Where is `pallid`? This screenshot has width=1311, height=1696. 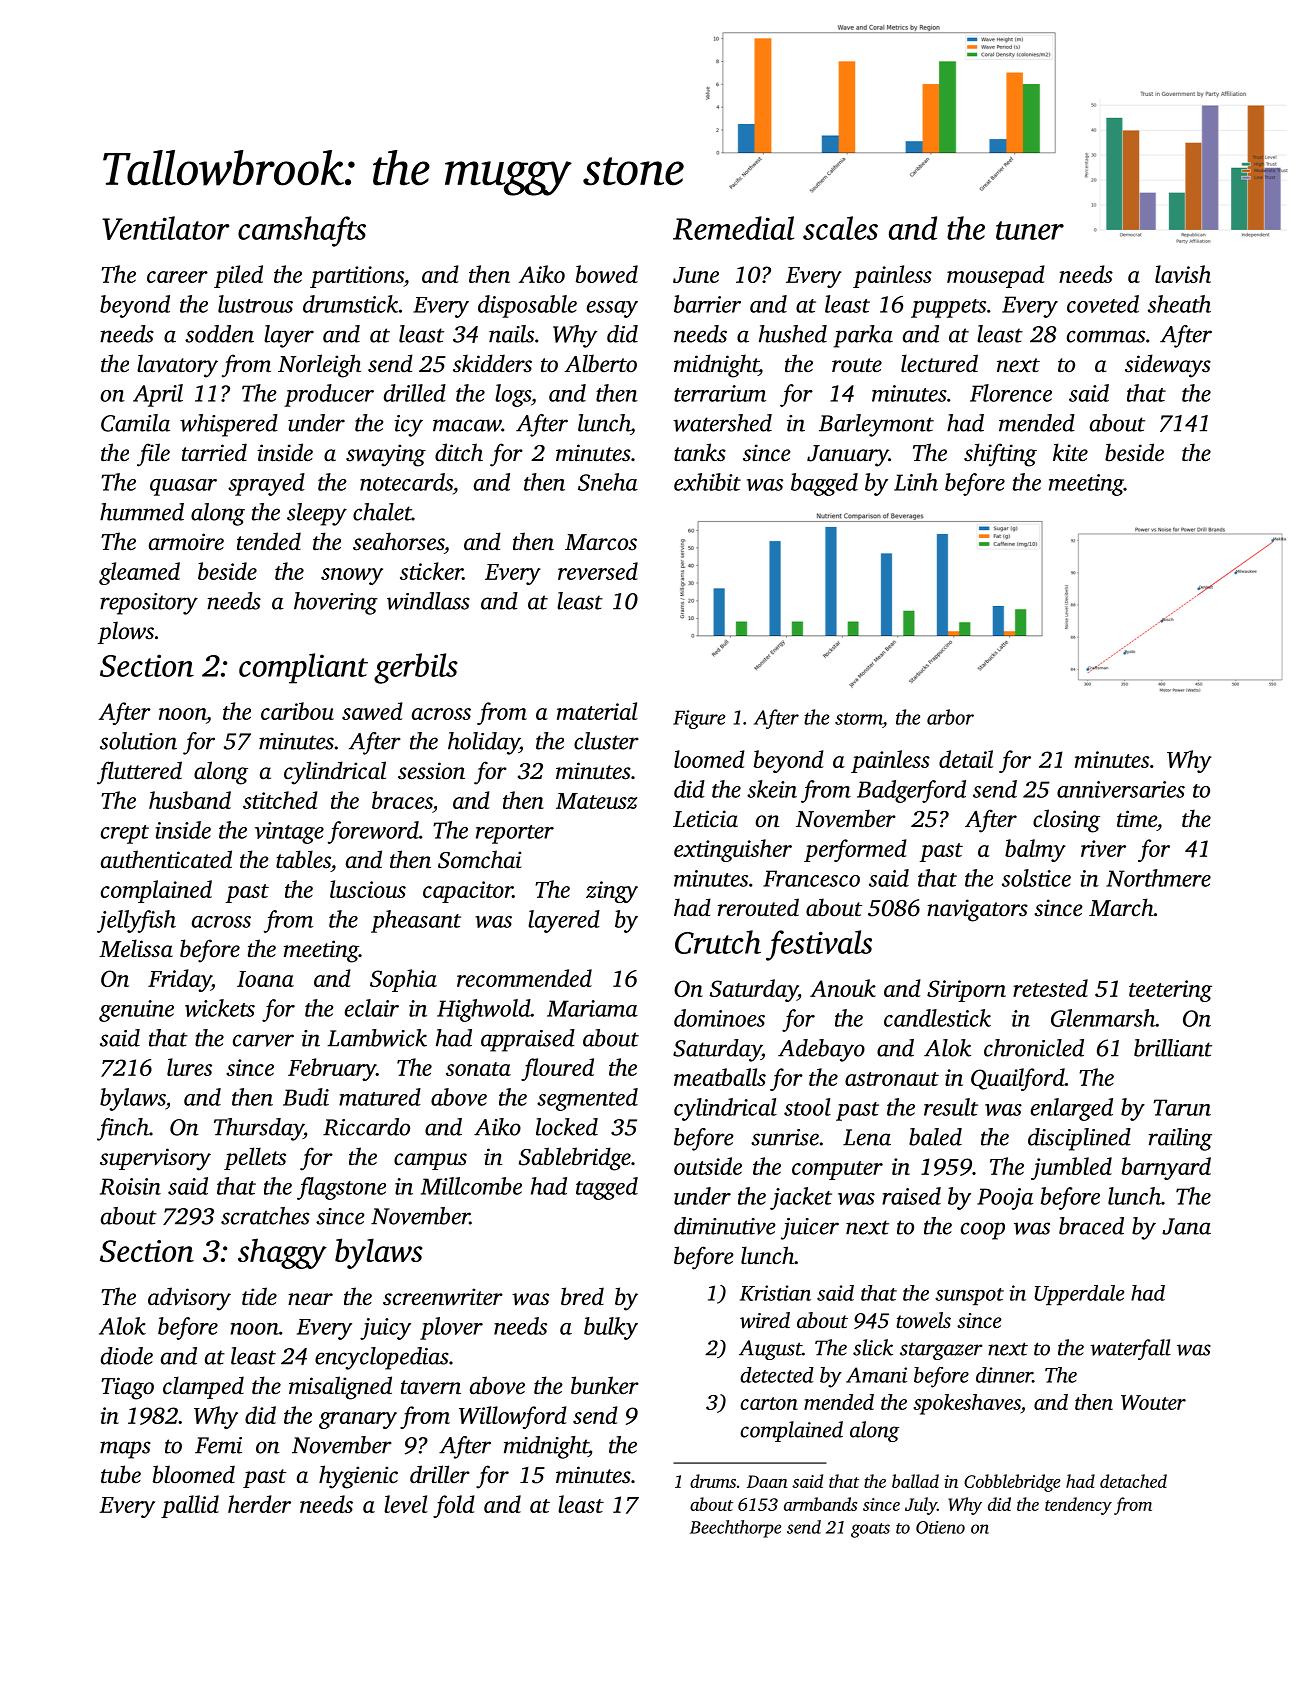 pallid is located at coordinates (190, 1506).
